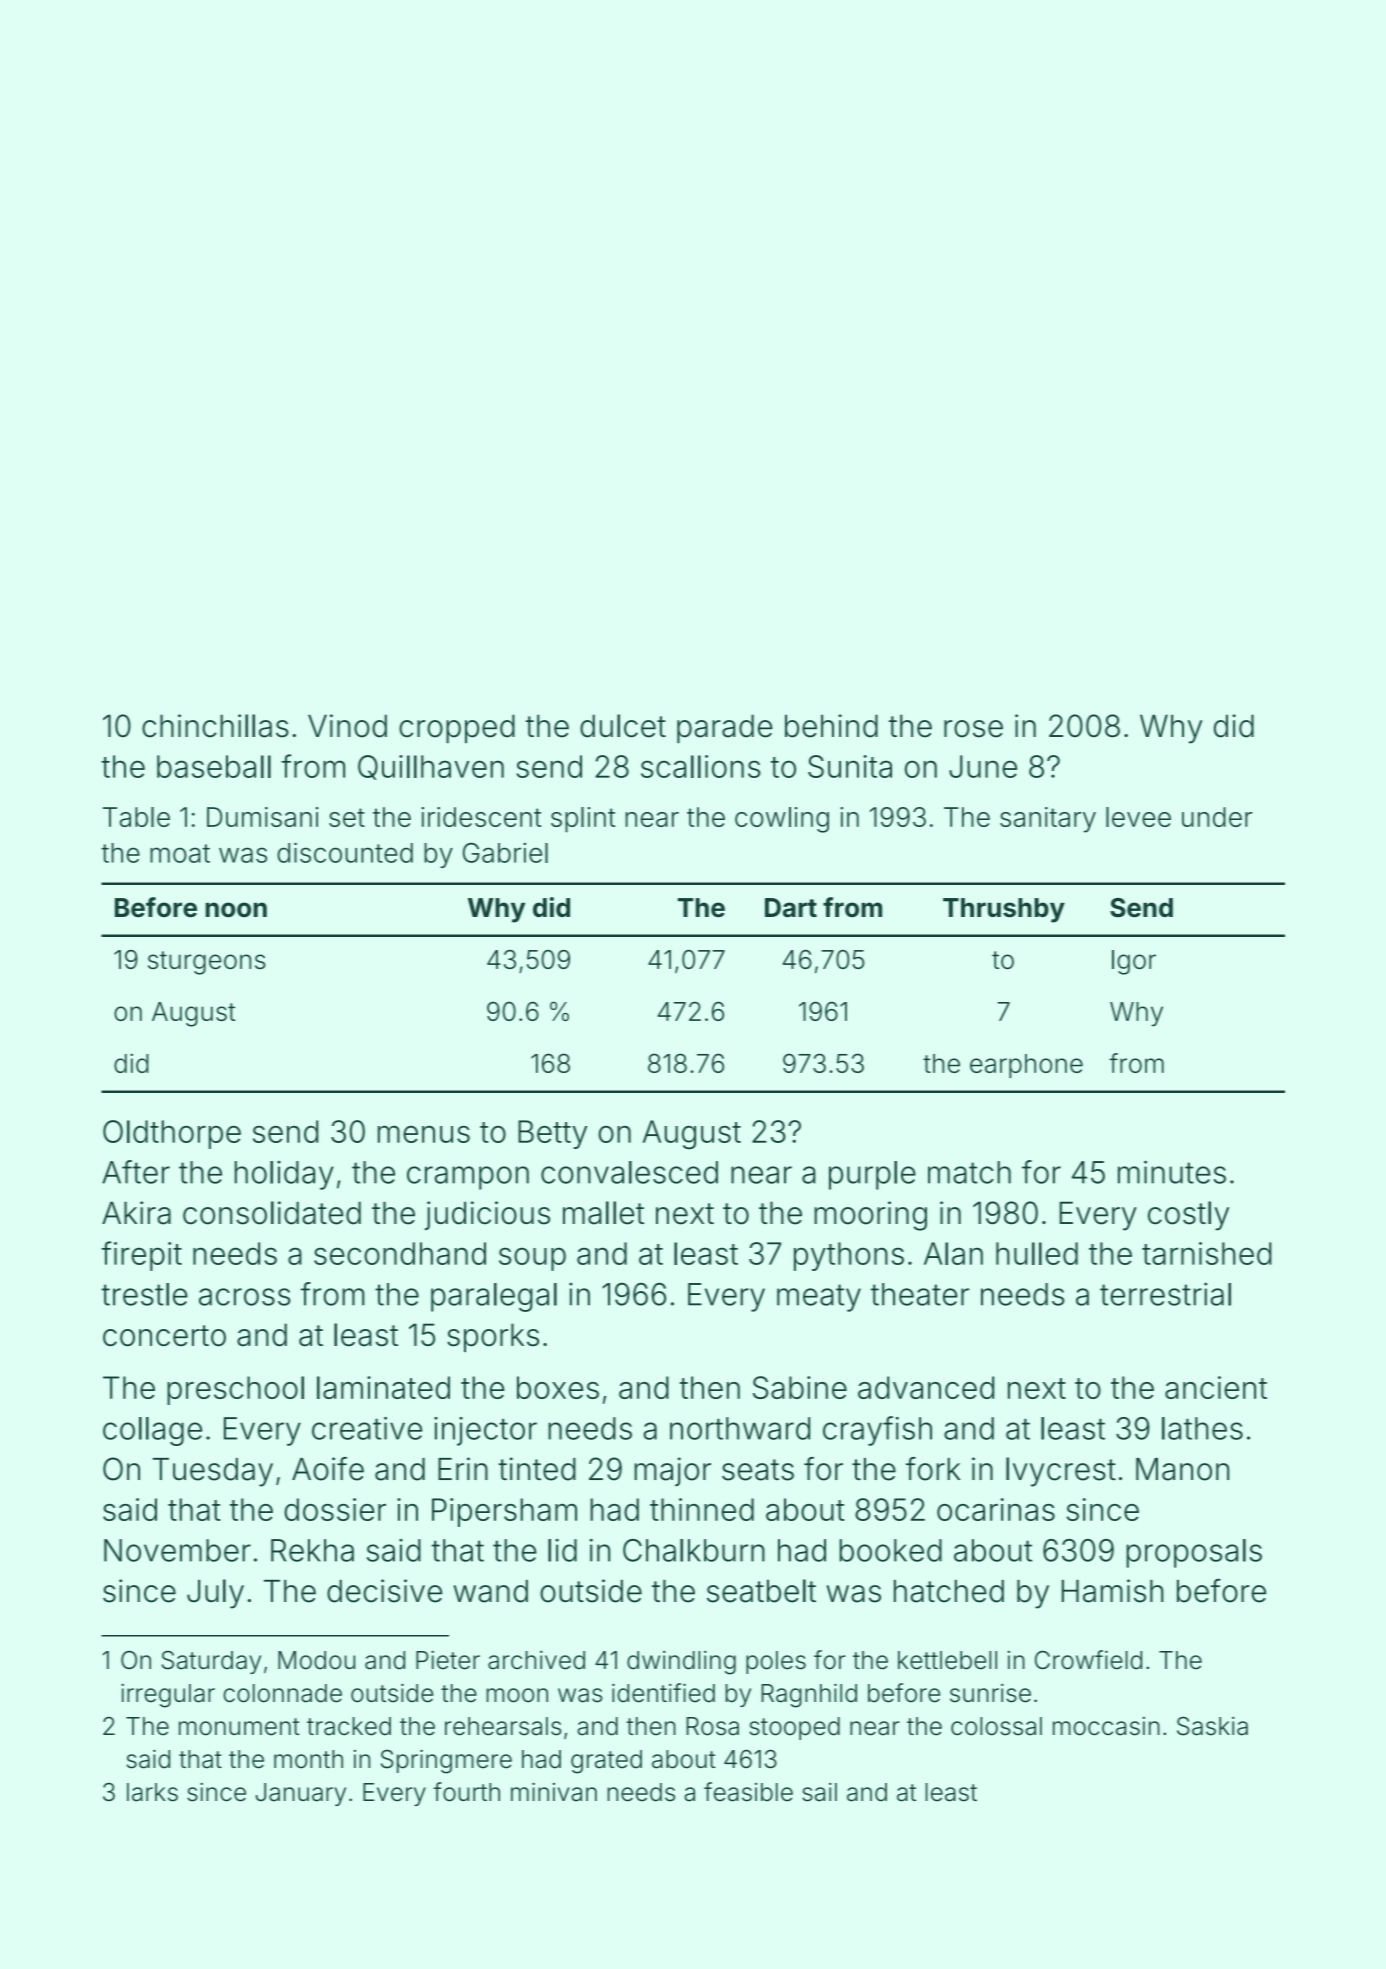 This screenshot has width=1386, height=1969. I want to click on Dumisani, so click(262, 817).
